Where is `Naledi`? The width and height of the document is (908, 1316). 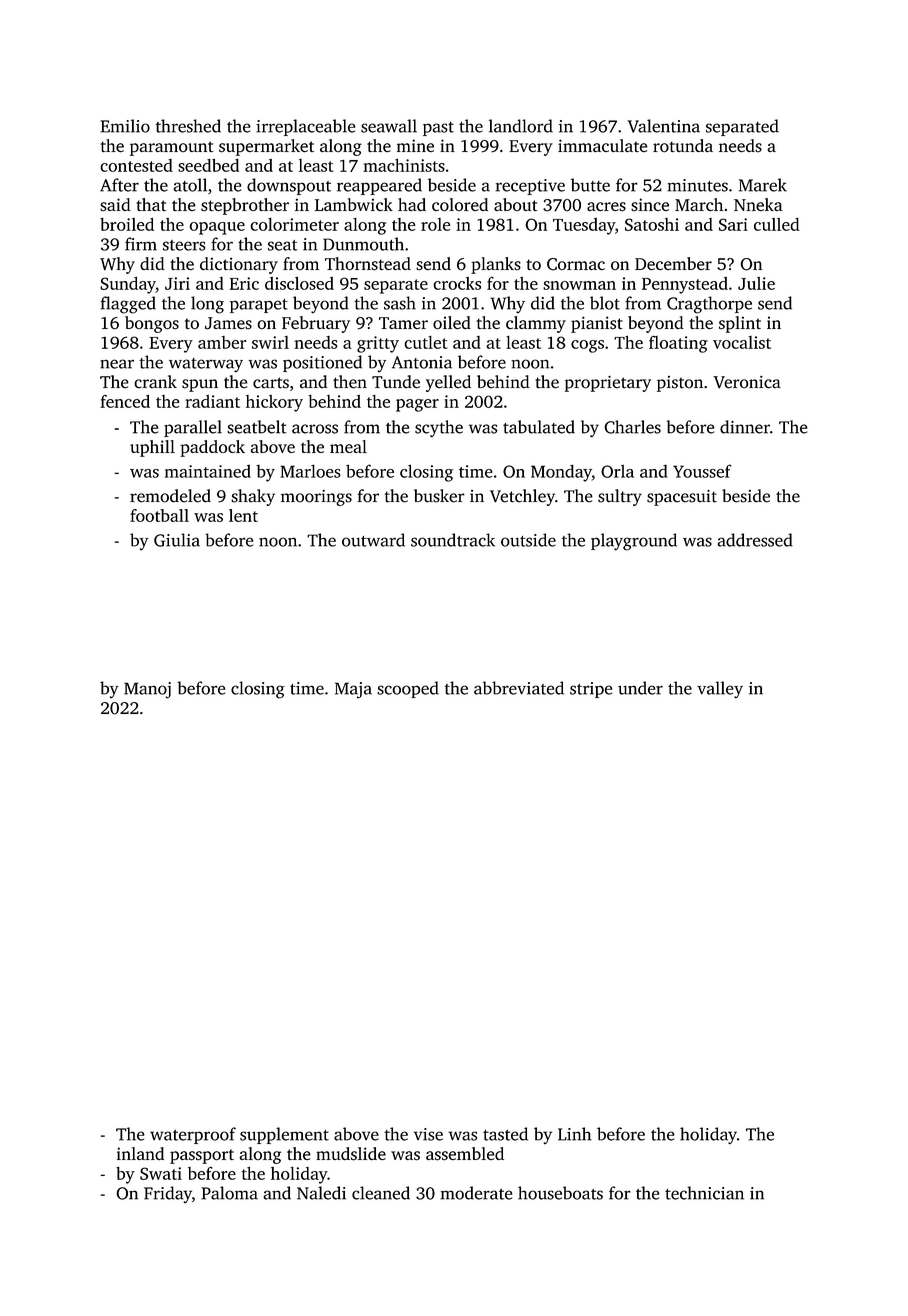 Naledi is located at coordinates (321, 1193).
